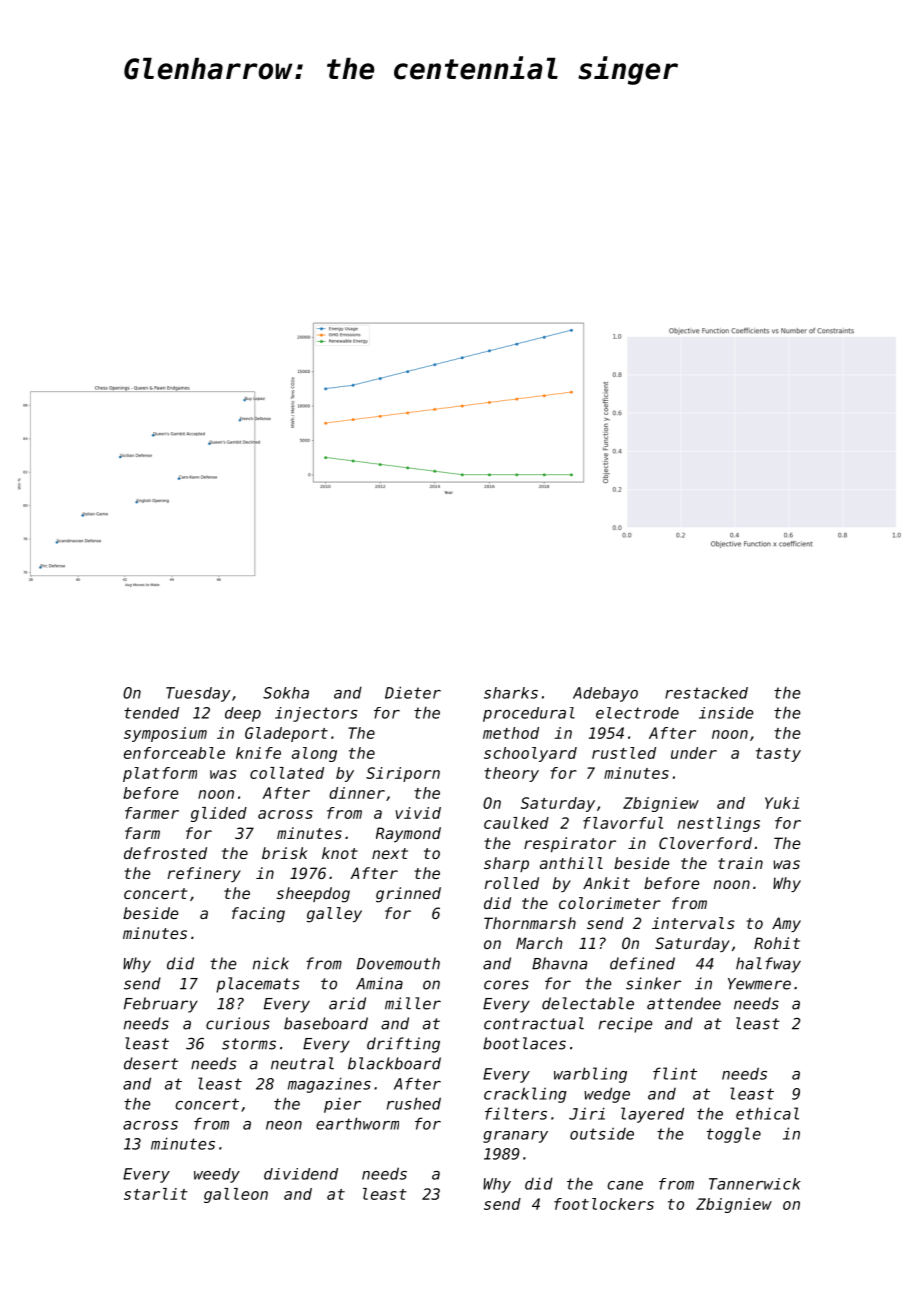 The width and height of the document is (924, 1308). I want to click on Amy, so click(786, 924).
